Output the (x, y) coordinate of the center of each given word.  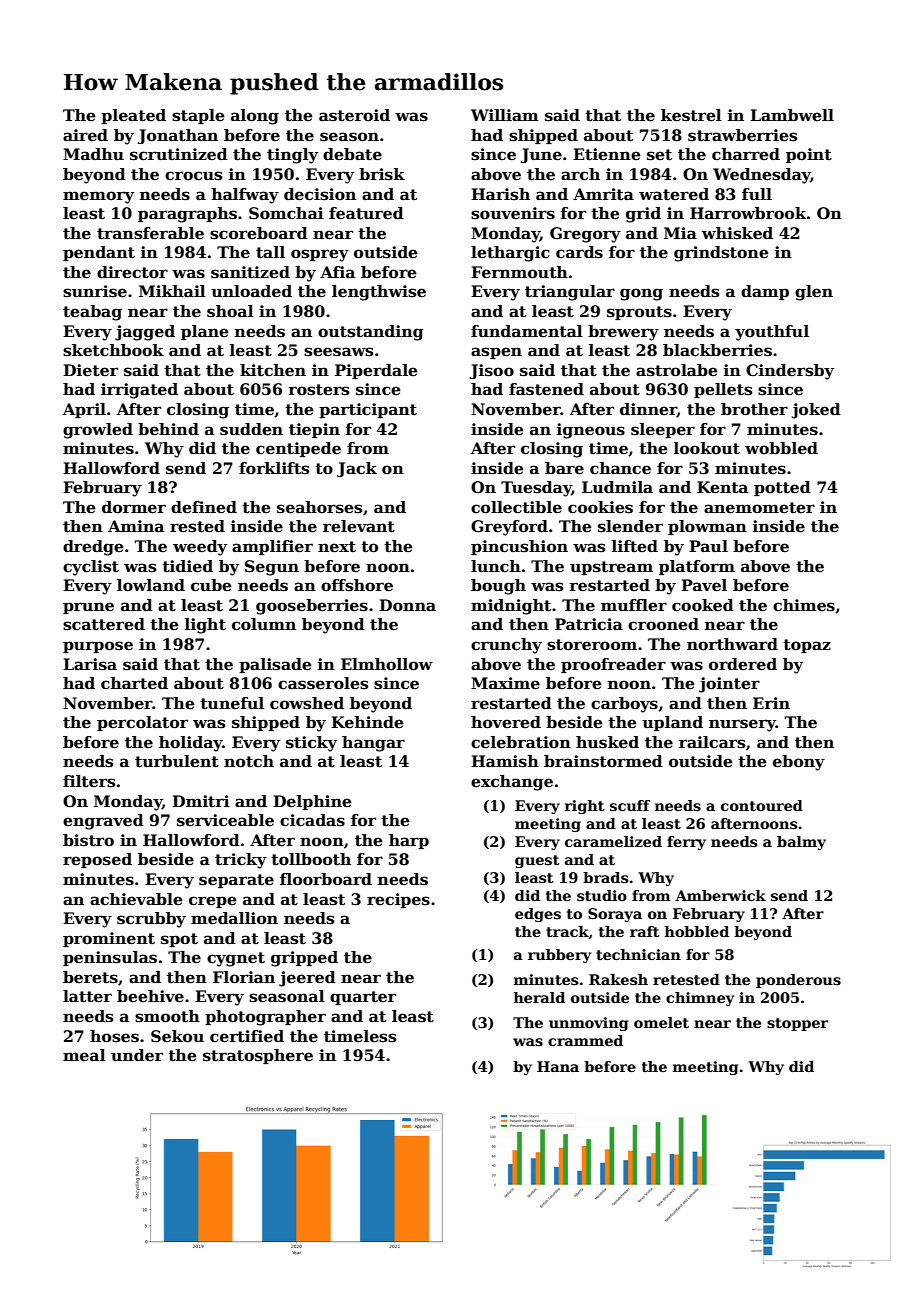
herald (539, 997)
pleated (133, 116)
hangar (373, 744)
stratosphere (258, 1056)
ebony (799, 763)
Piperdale (376, 371)
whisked (737, 233)
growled (98, 431)
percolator (142, 723)
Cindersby (790, 372)
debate (352, 154)
